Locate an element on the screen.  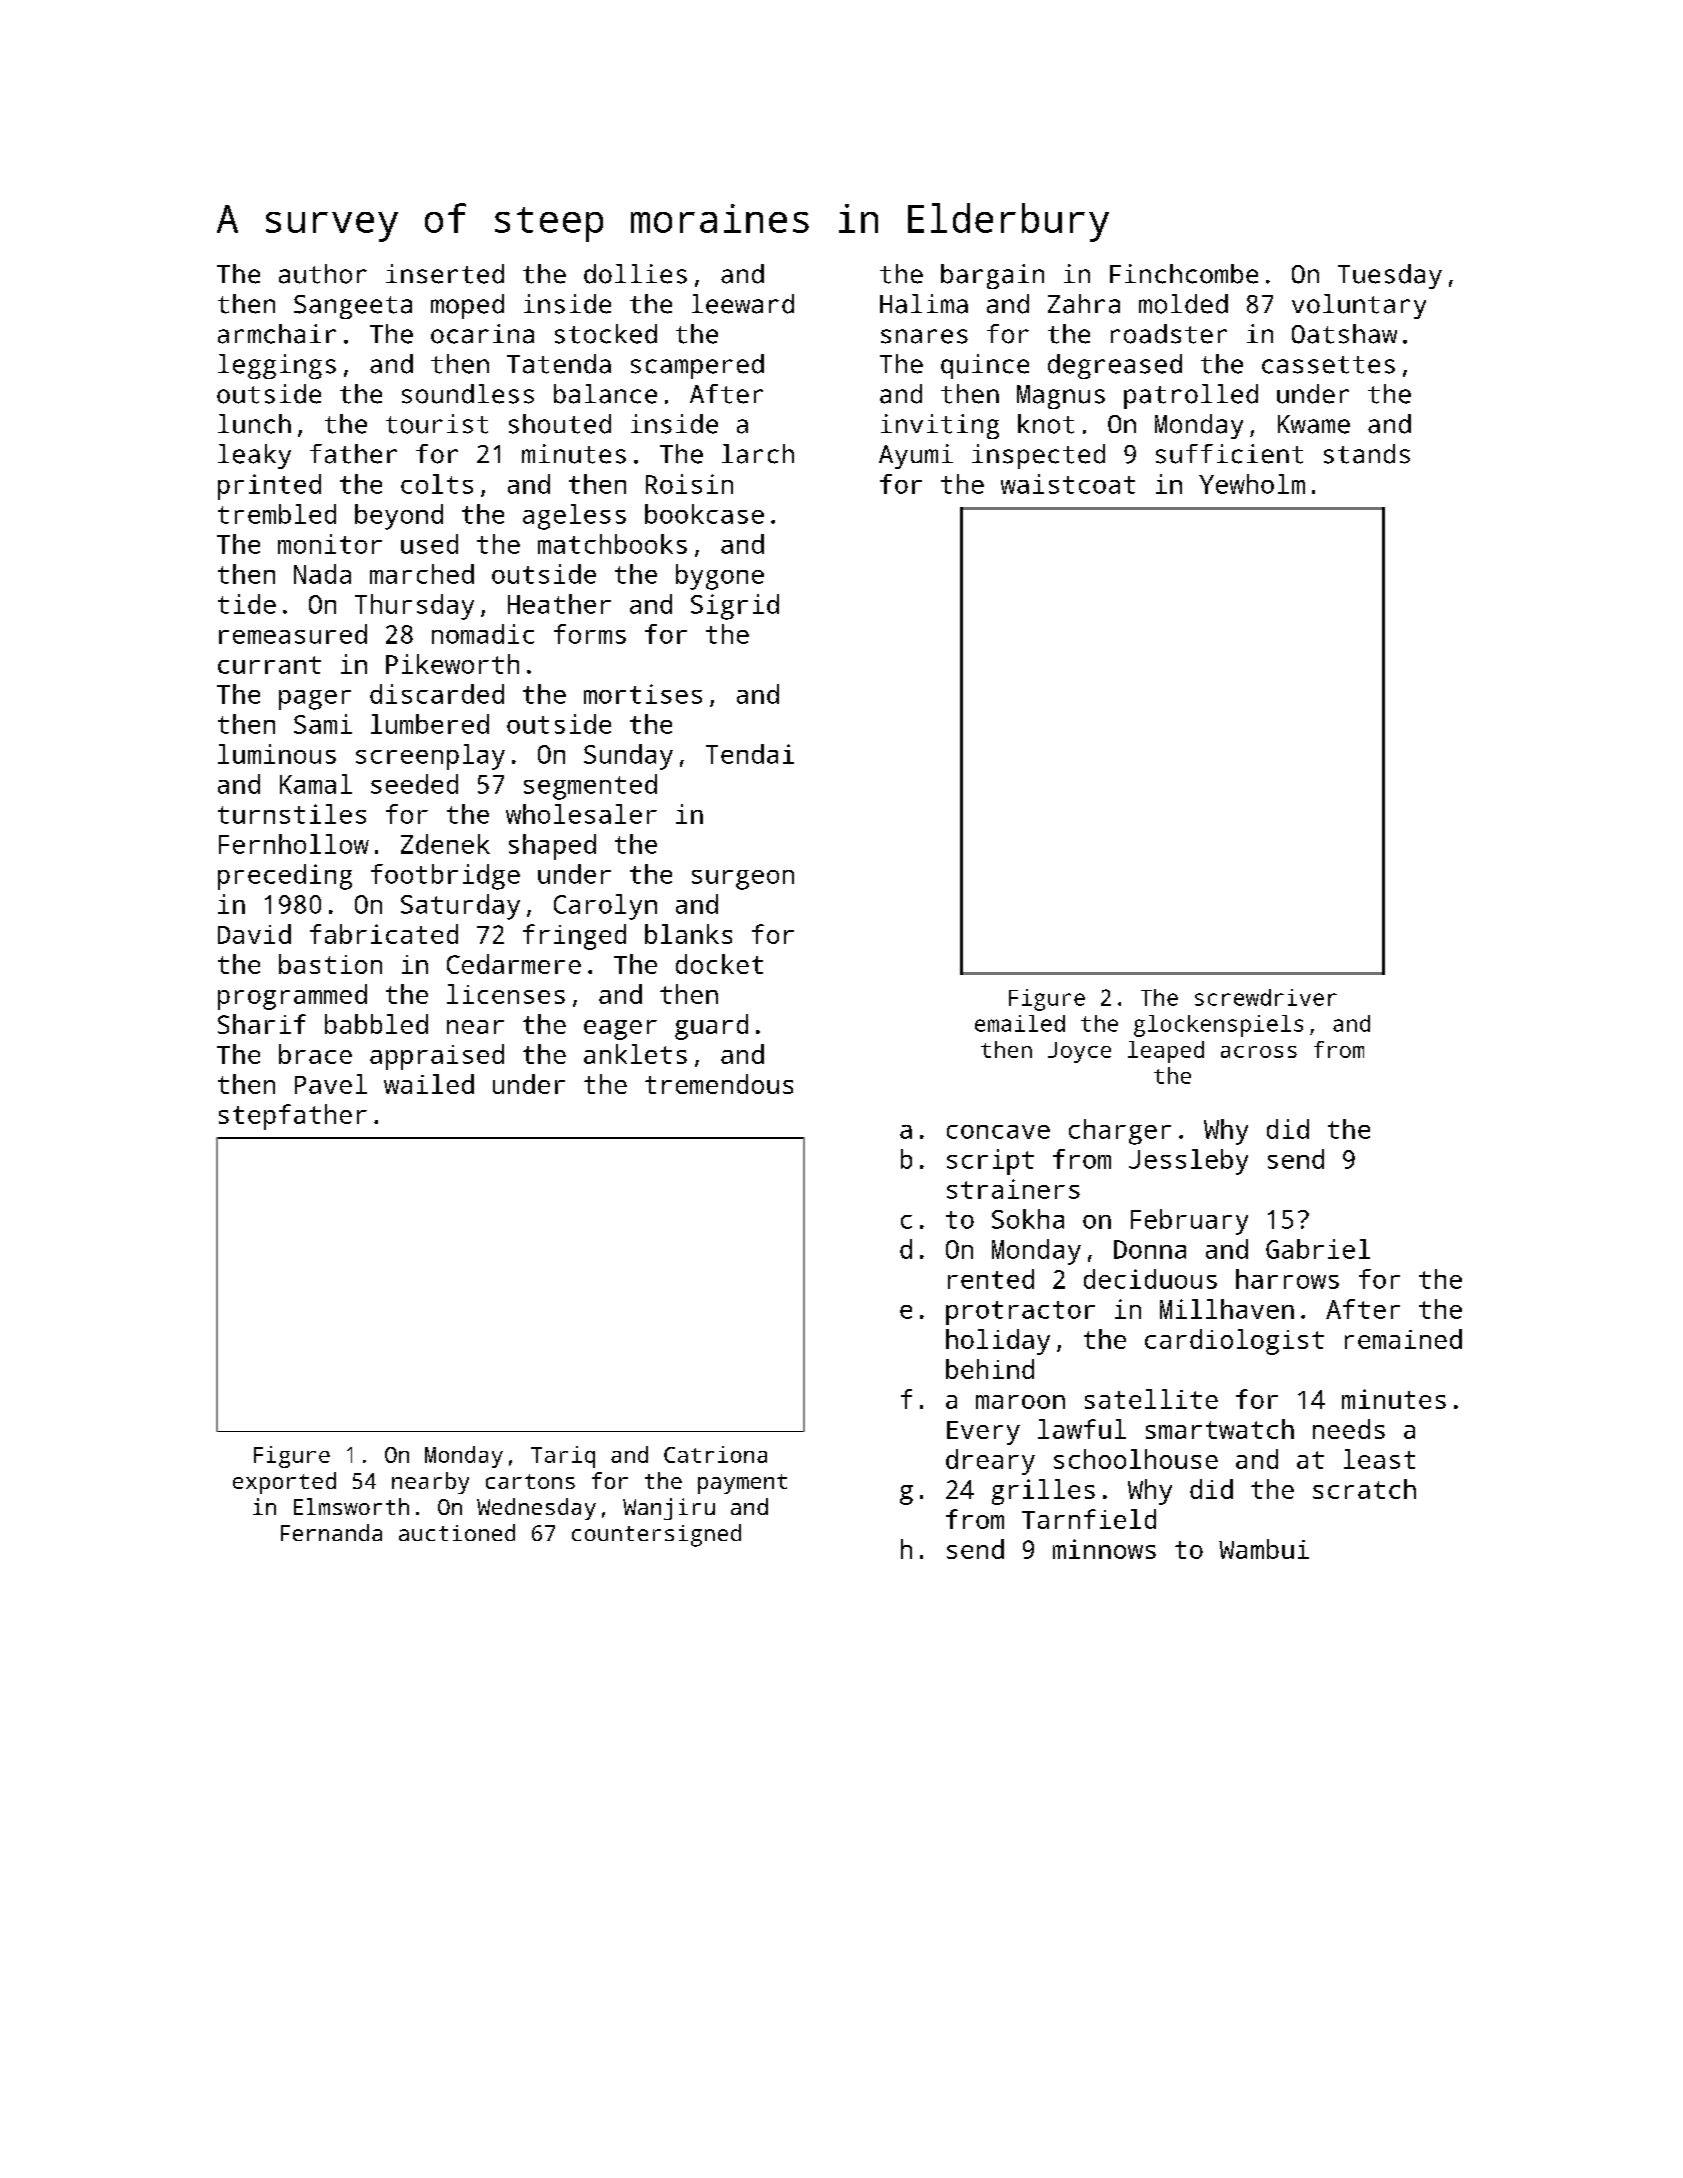
screwdriver is located at coordinates (1266, 997).
